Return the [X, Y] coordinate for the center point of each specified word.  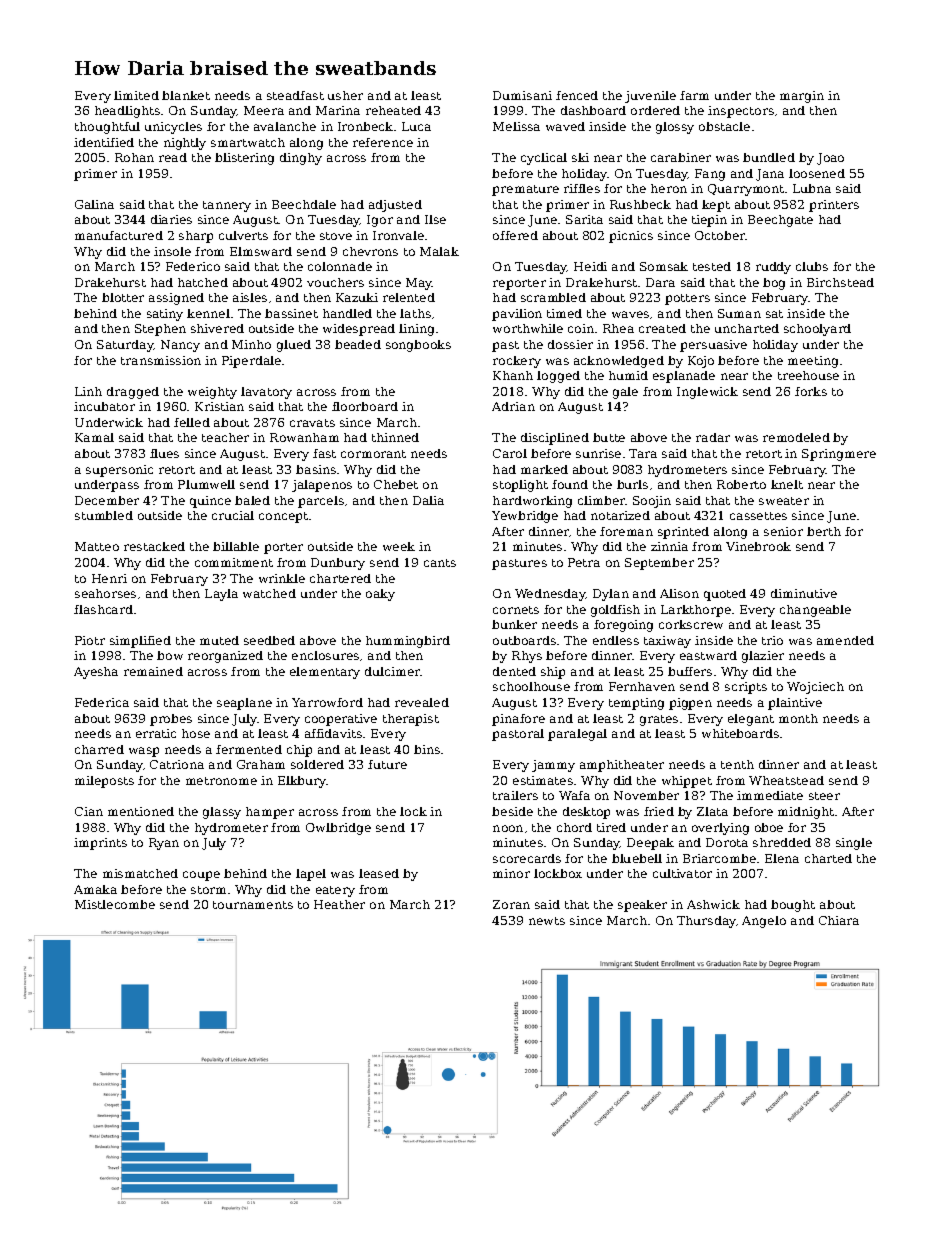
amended [845, 640]
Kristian [219, 406]
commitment [234, 562]
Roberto [741, 484]
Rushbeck [640, 204]
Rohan [134, 157]
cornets [516, 610]
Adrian [513, 406]
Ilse [435, 219]
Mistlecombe [115, 904]
